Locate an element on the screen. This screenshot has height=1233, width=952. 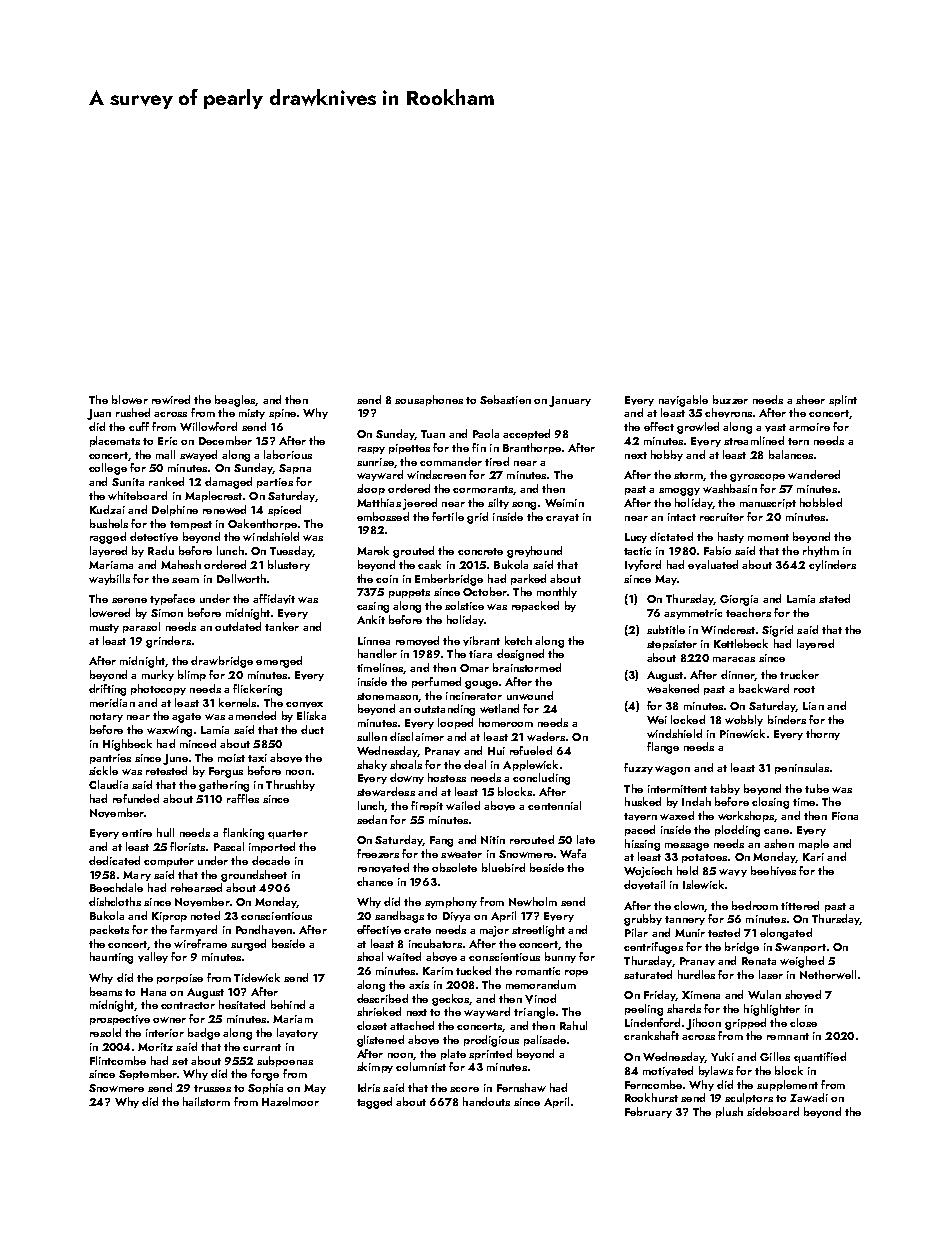
beagles is located at coordinates (235, 401).
